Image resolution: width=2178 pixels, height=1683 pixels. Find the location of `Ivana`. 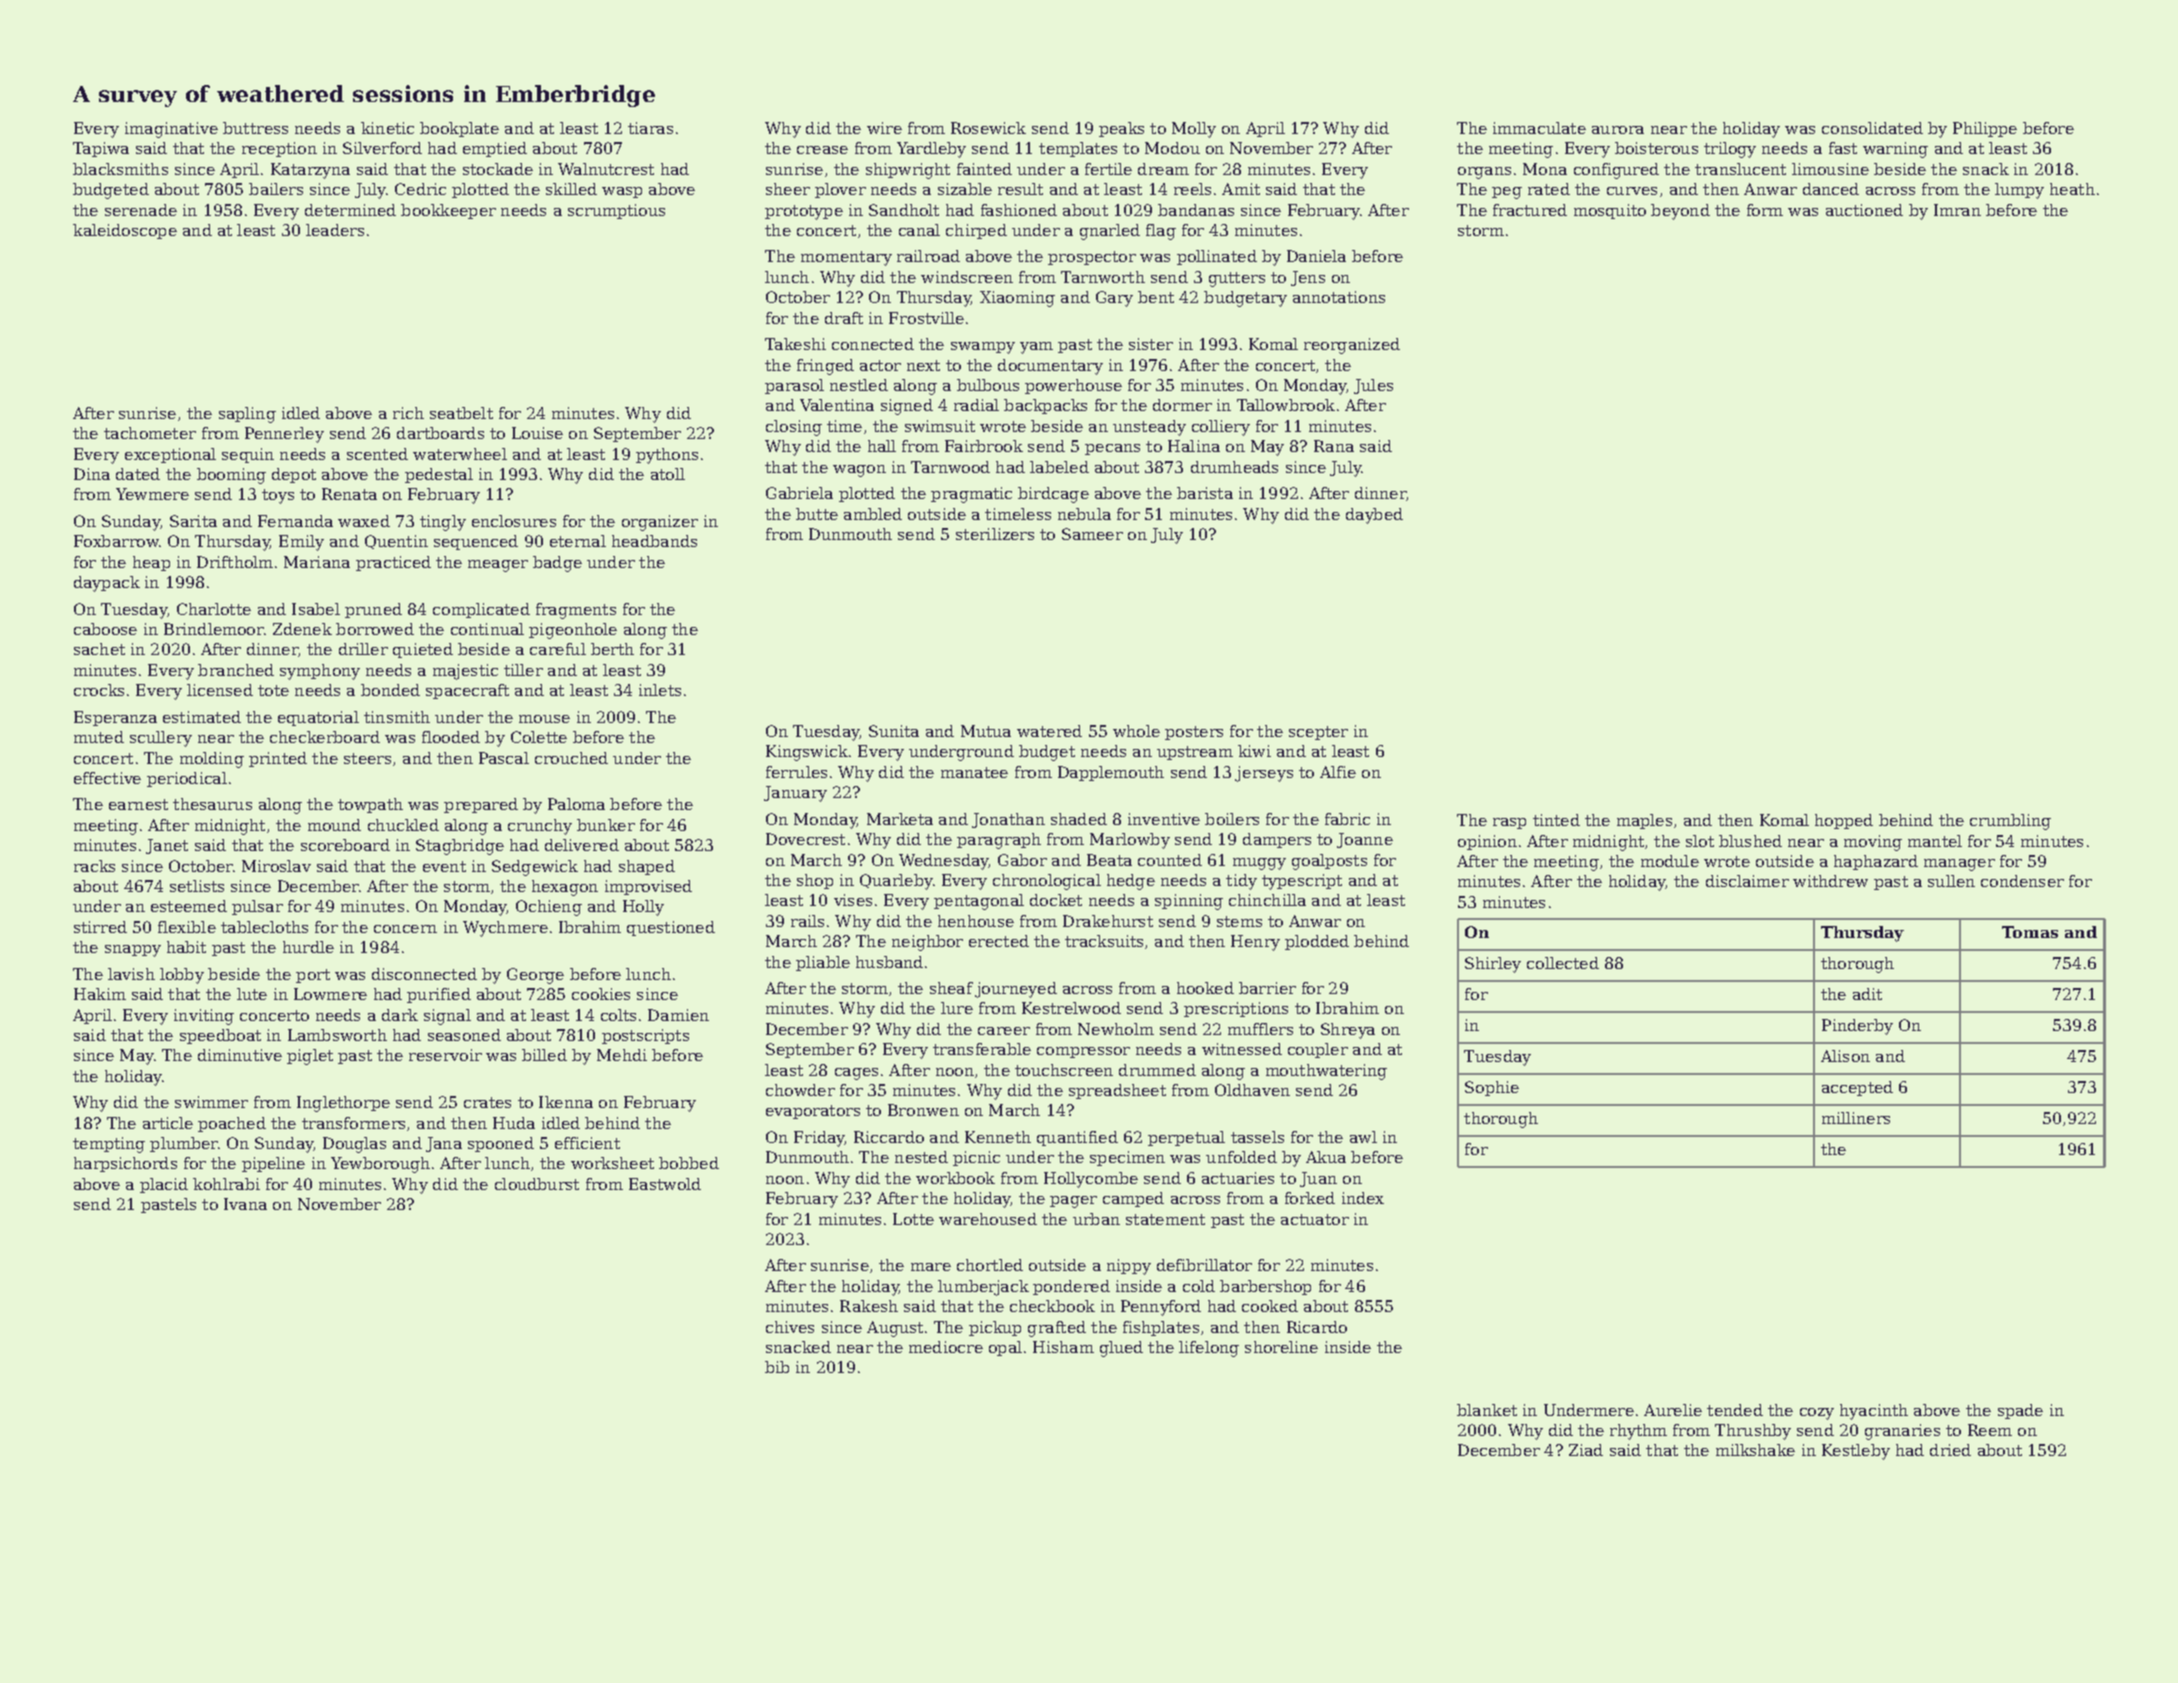

Ivana is located at coordinates (245, 1204).
